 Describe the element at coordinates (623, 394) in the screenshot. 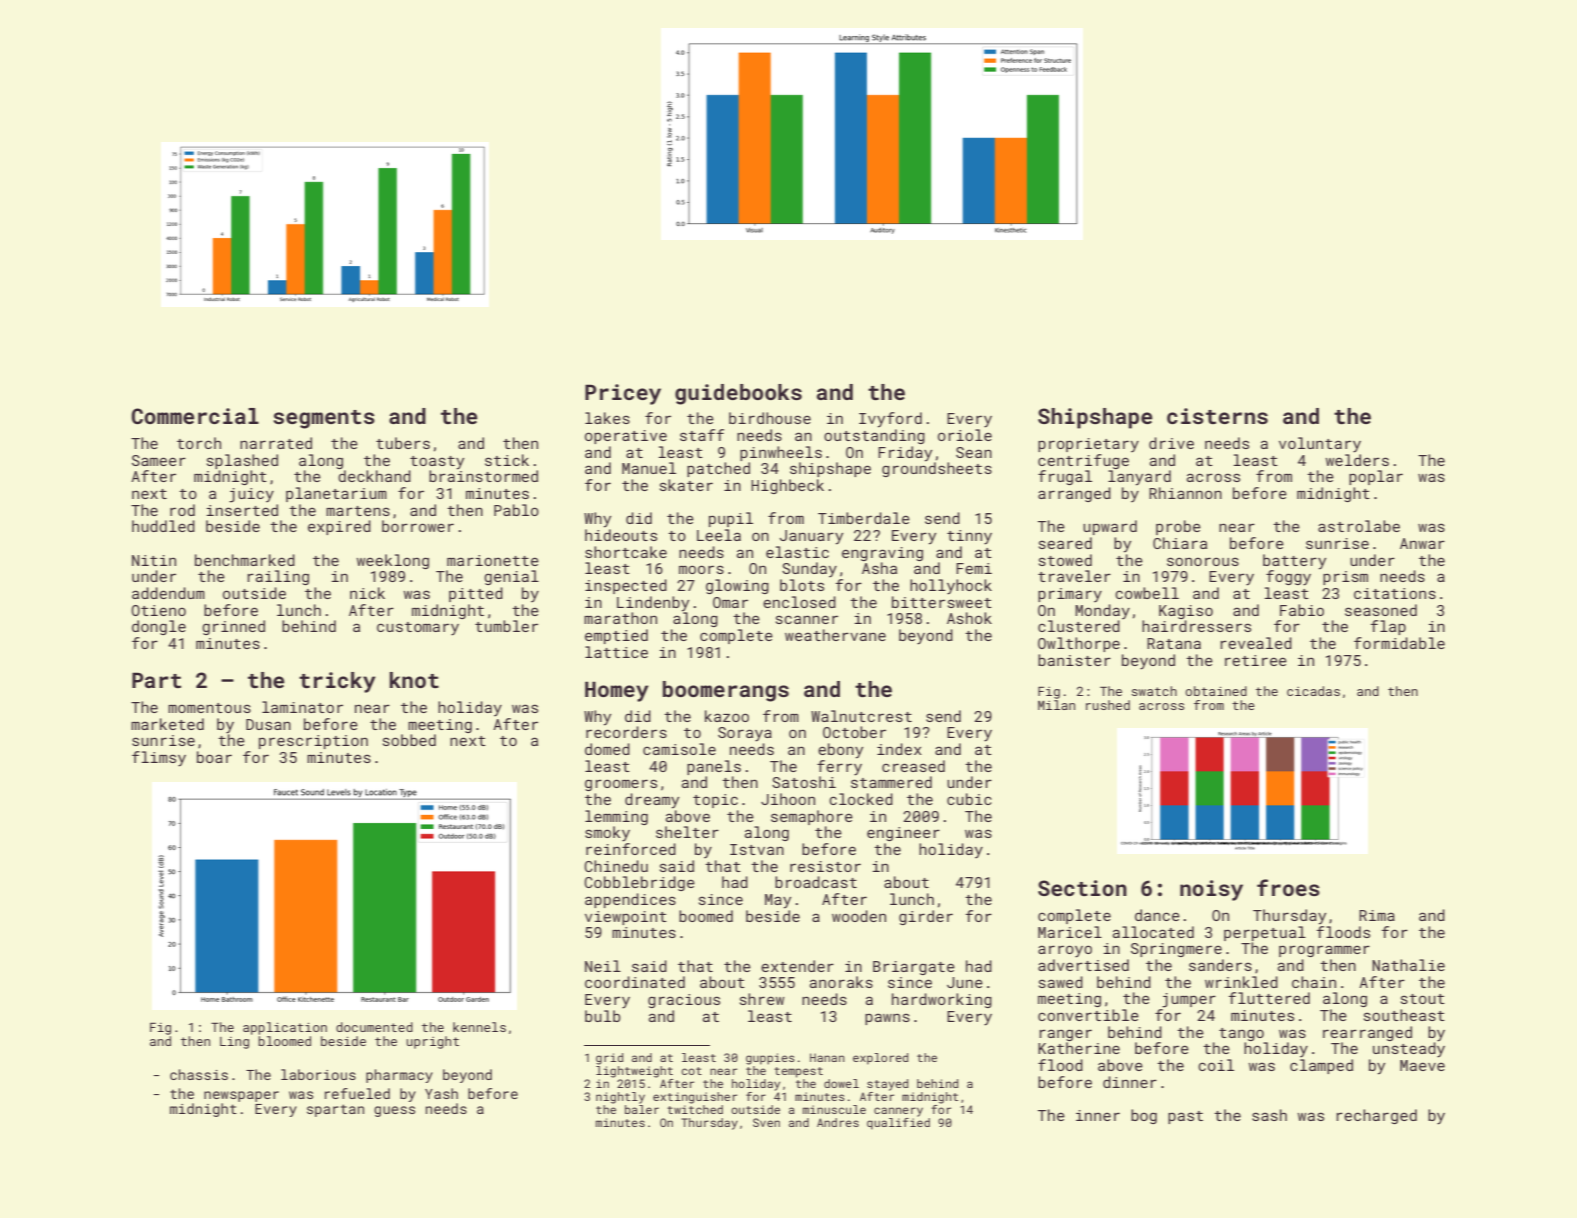

I see `Pricey` at that location.
